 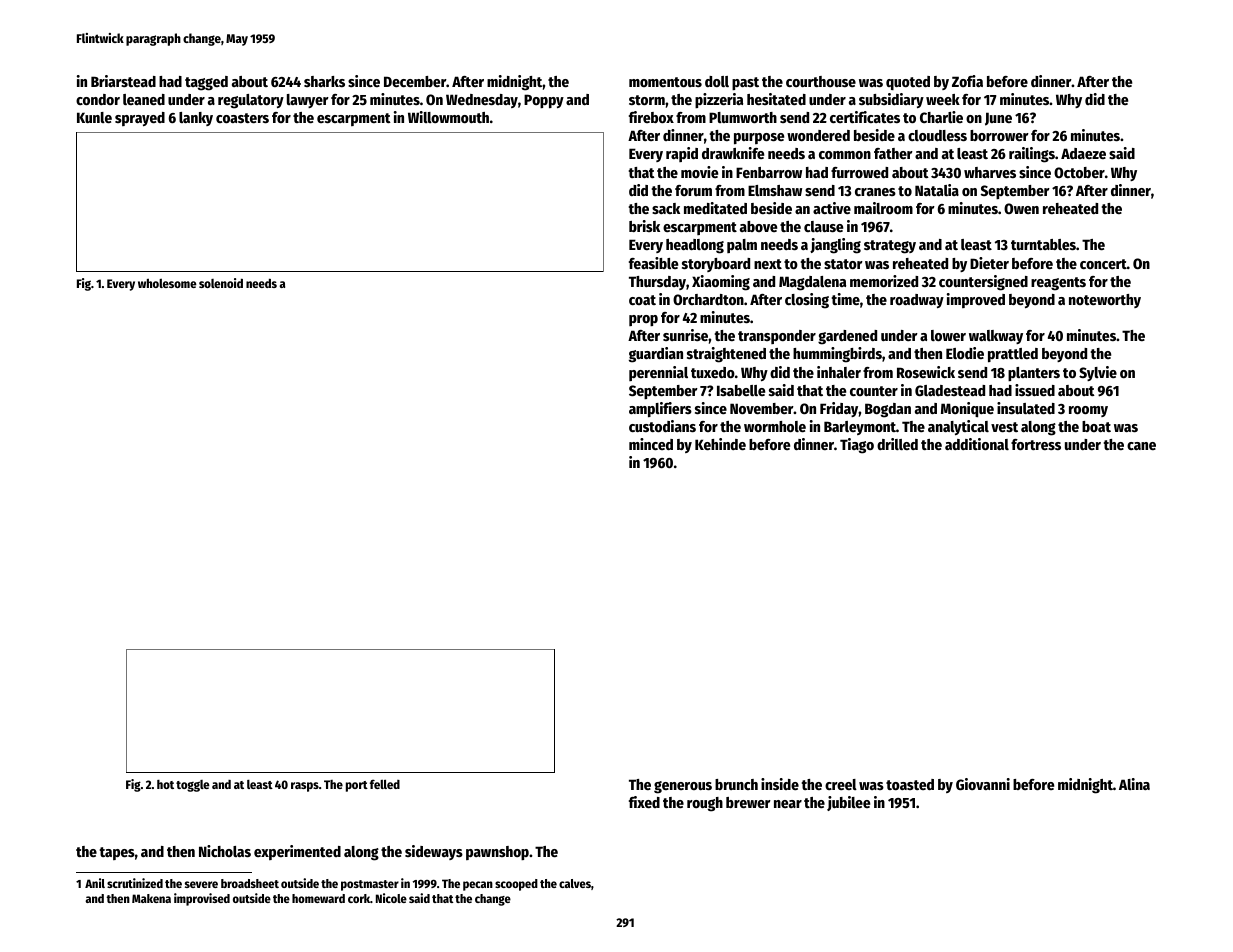 What do you see at coordinates (221, 283) in the document?
I see `solenoid` at bounding box center [221, 283].
